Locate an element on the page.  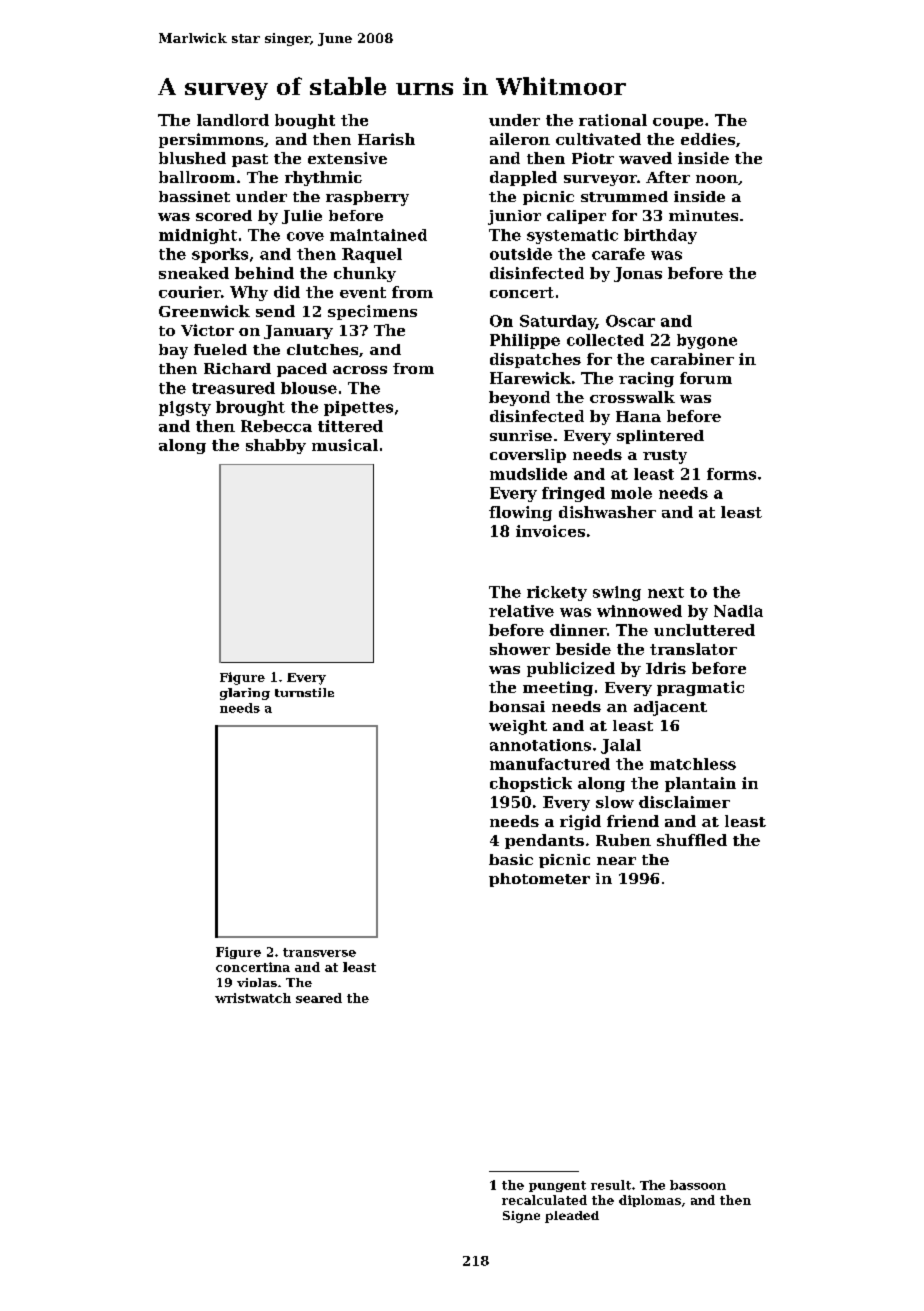
midnight is located at coordinates (198, 236).
